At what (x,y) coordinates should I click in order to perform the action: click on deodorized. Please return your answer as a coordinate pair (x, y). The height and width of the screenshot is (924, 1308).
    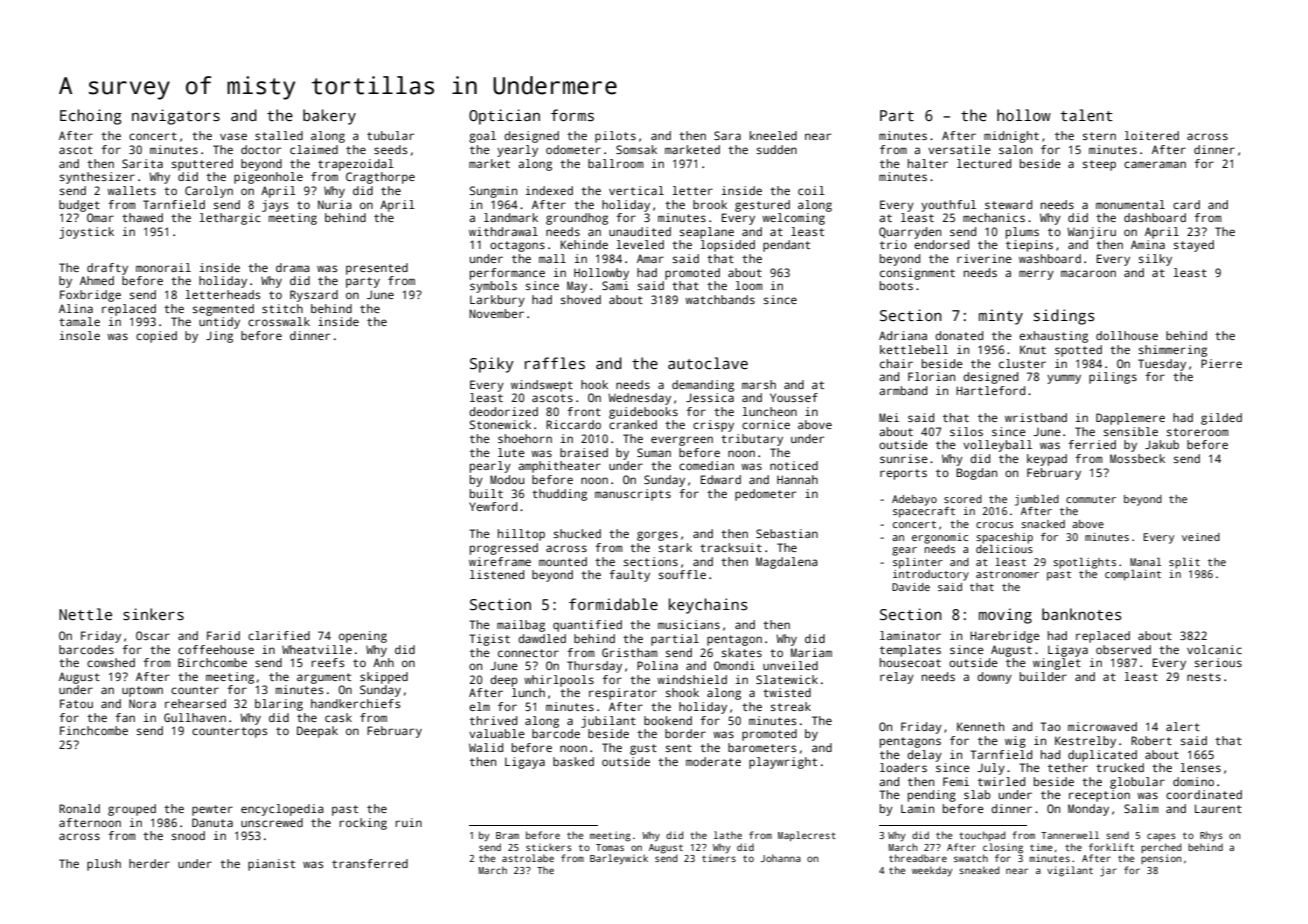
    Looking at the image, I should click on (503, 411).
